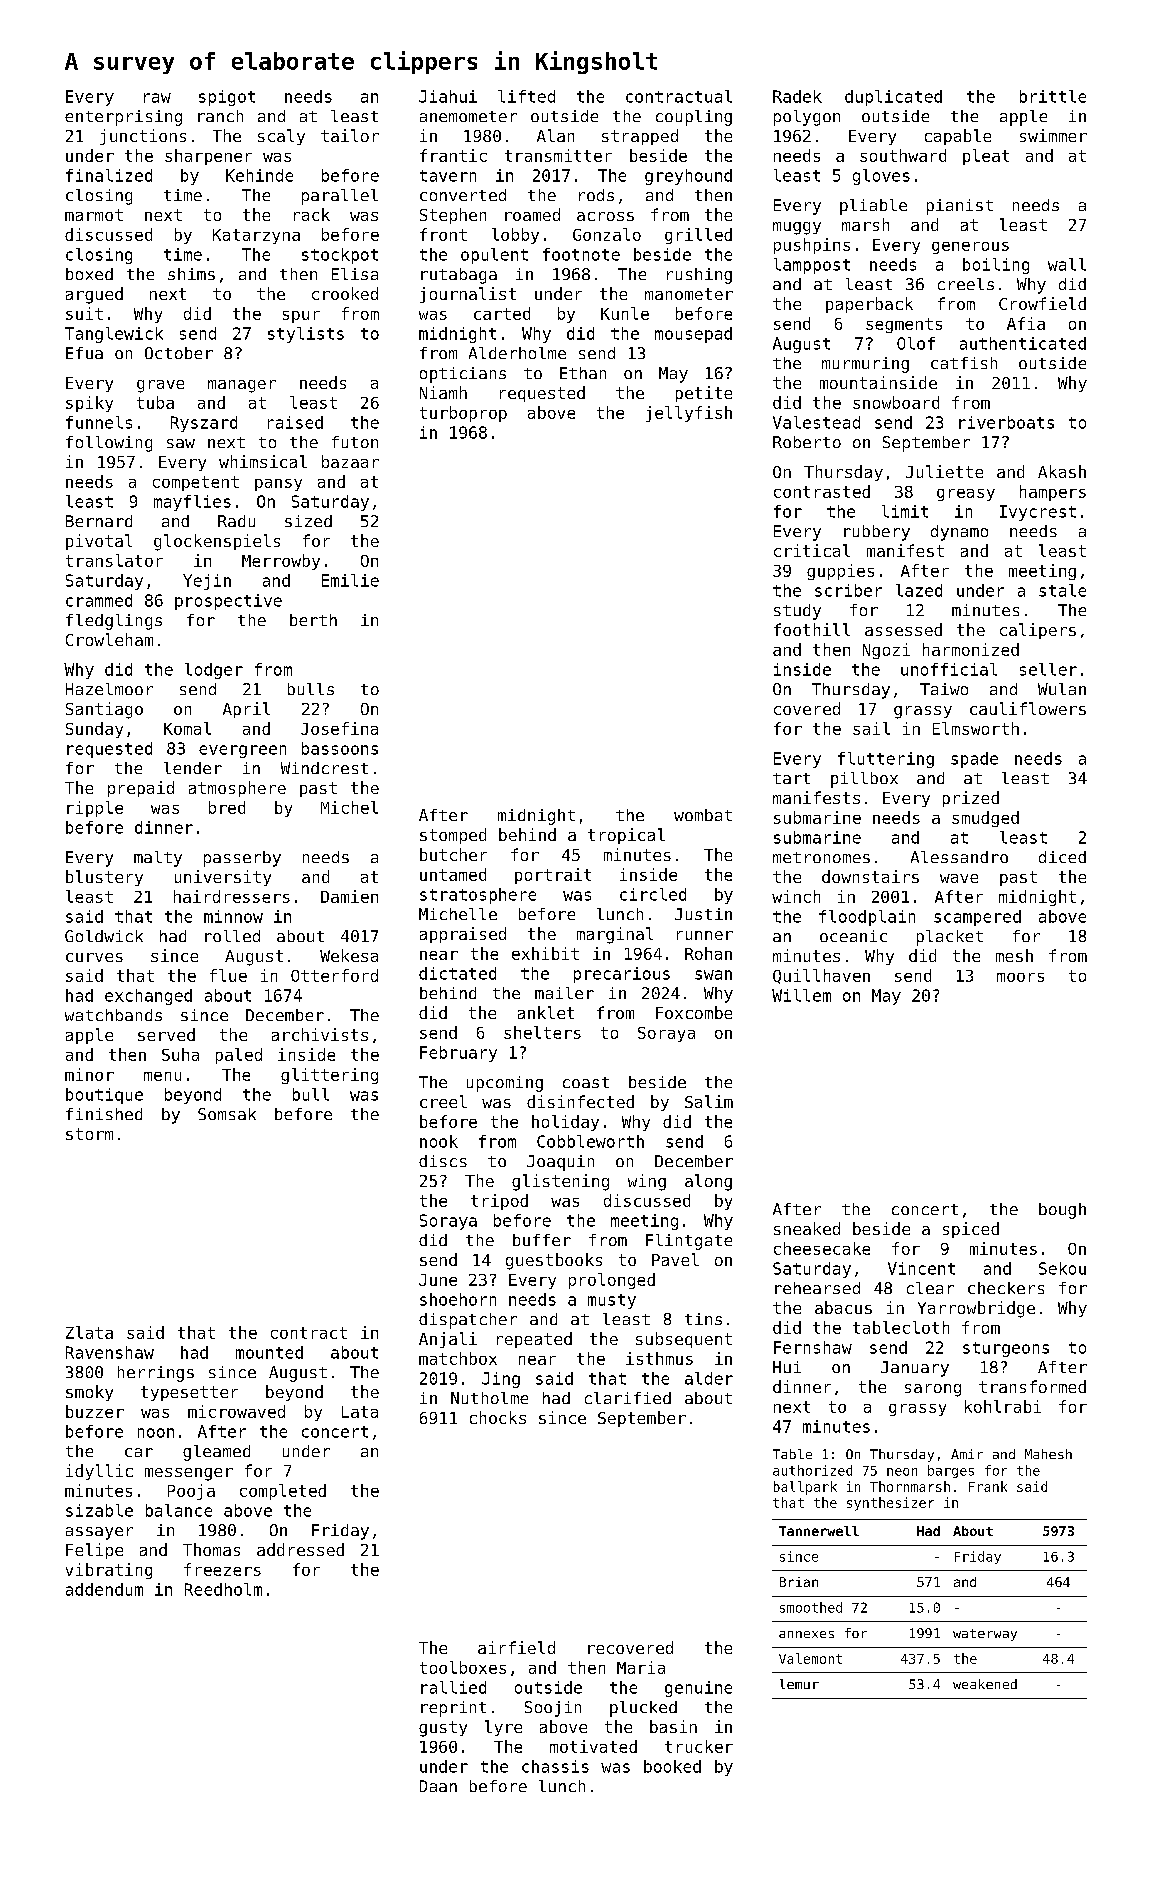 The image size is (1152, 1897). I want to click on turboprop, so click(463, 414).
